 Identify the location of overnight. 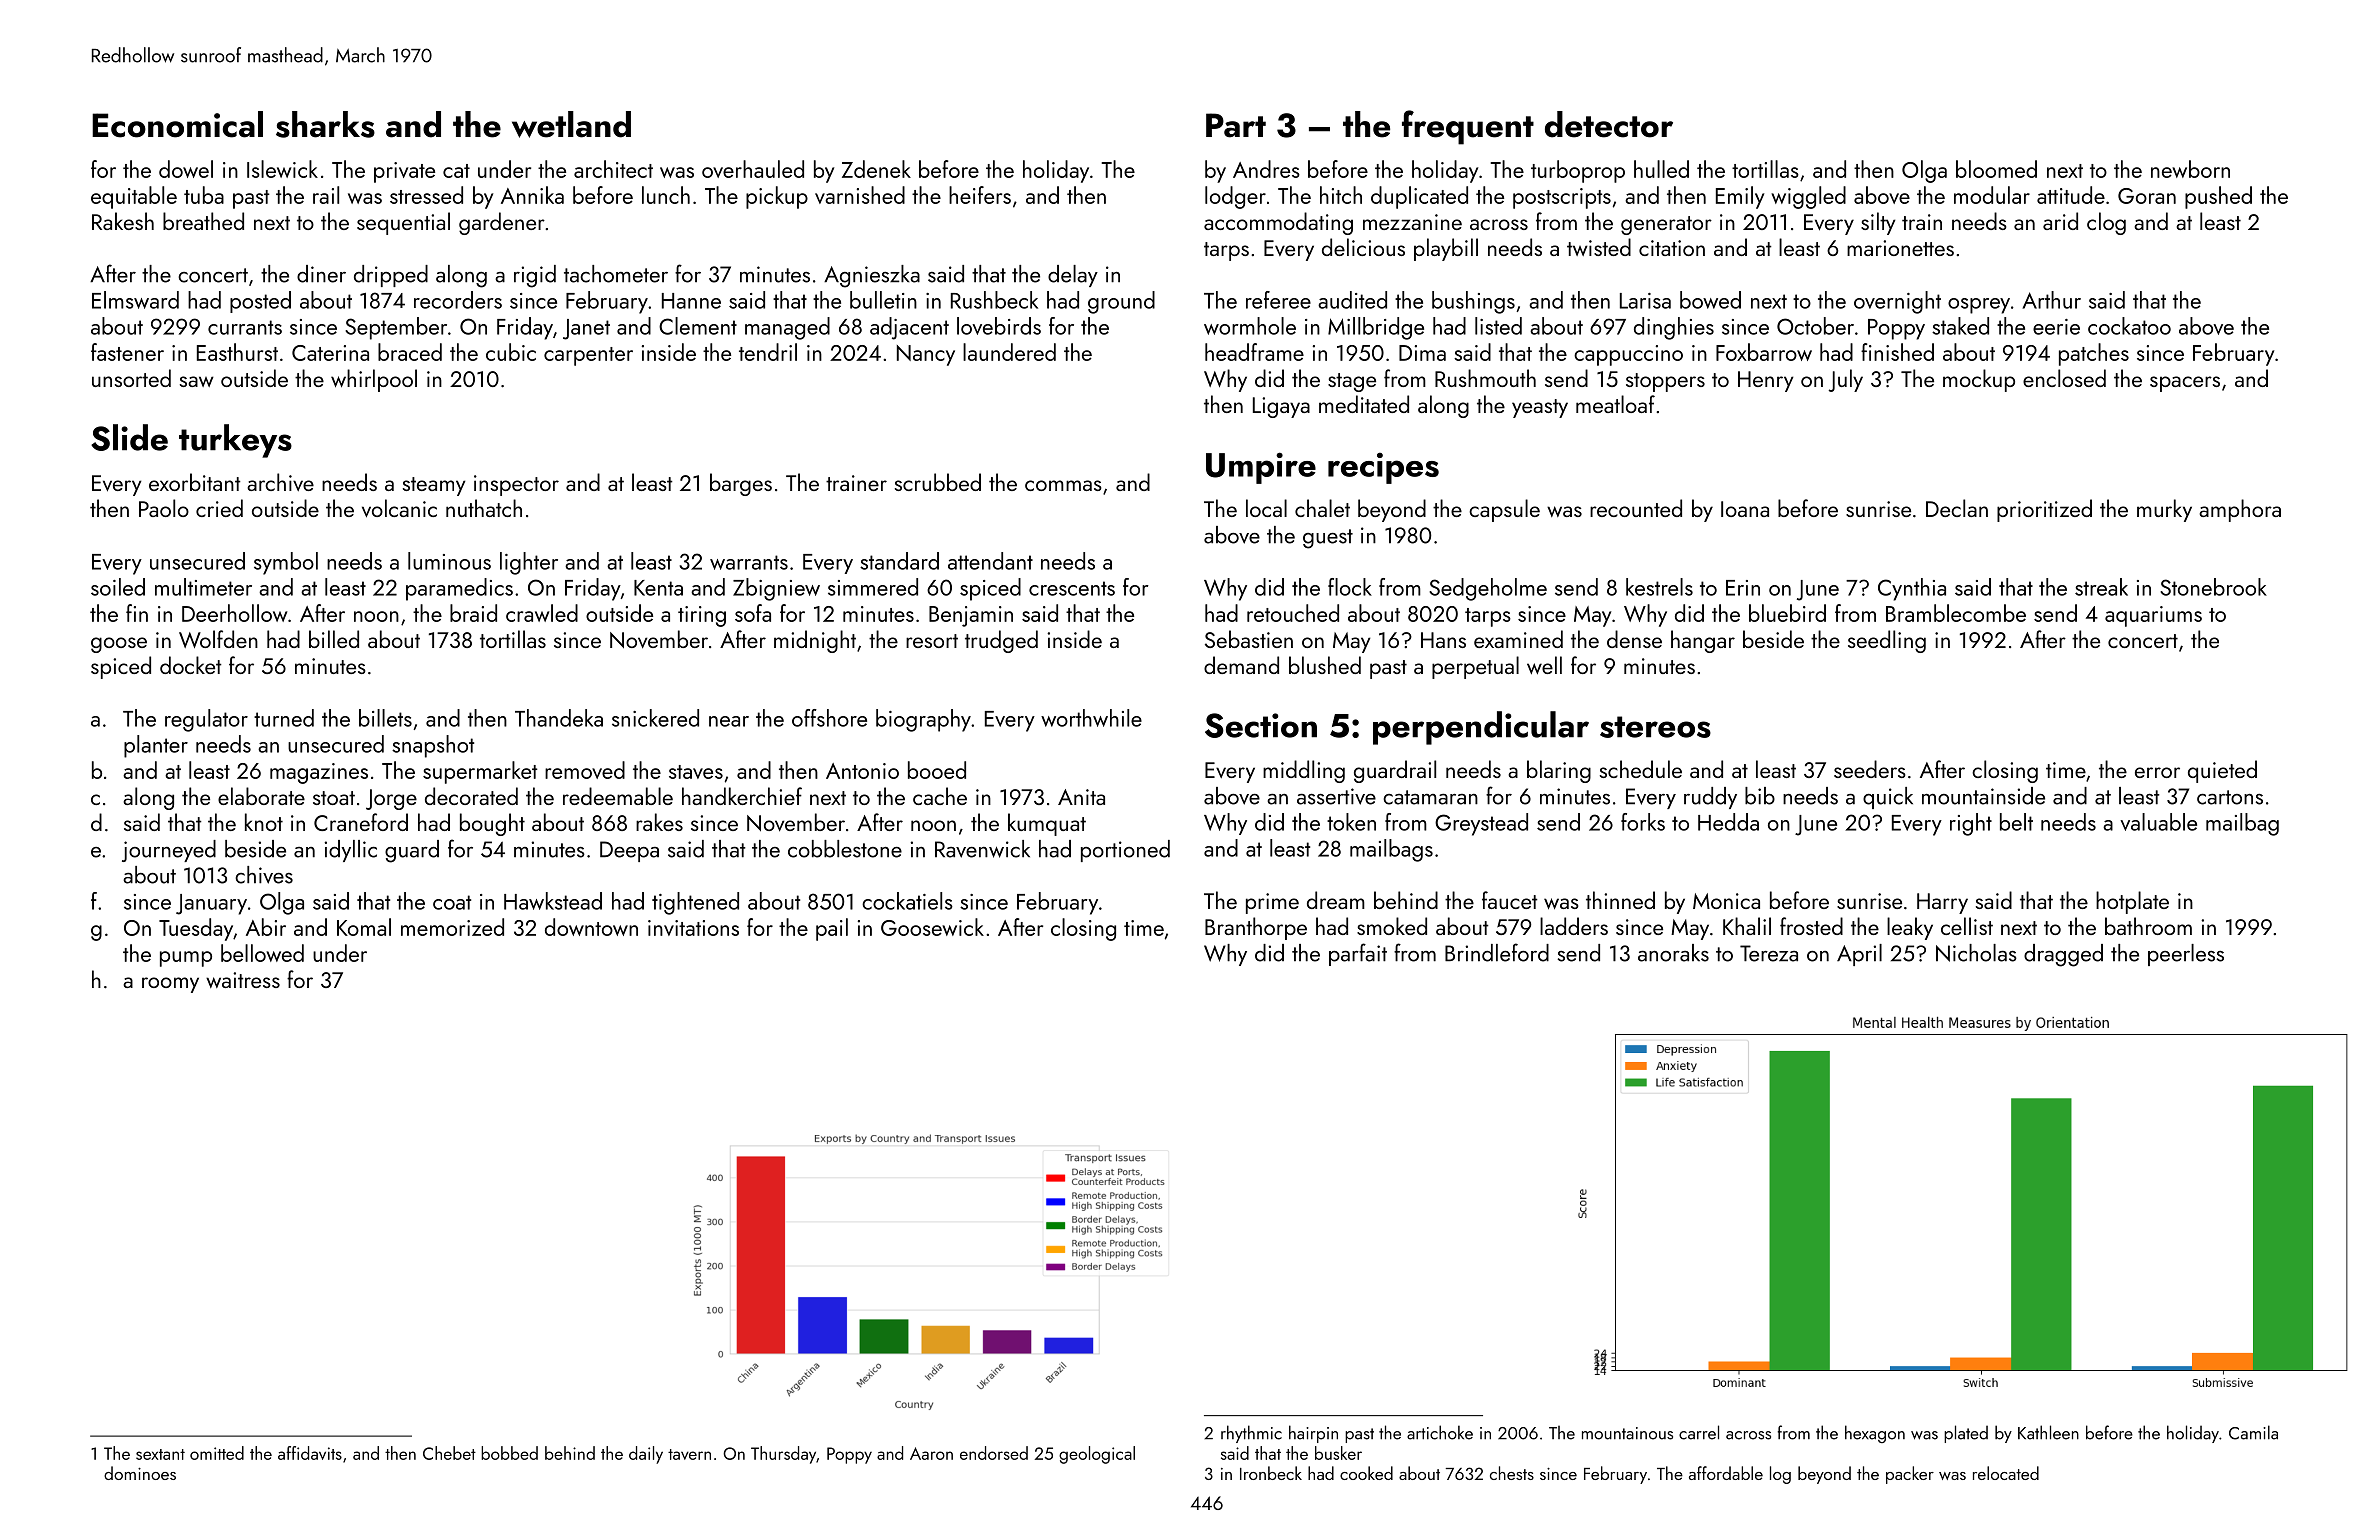
(1897, 302).
